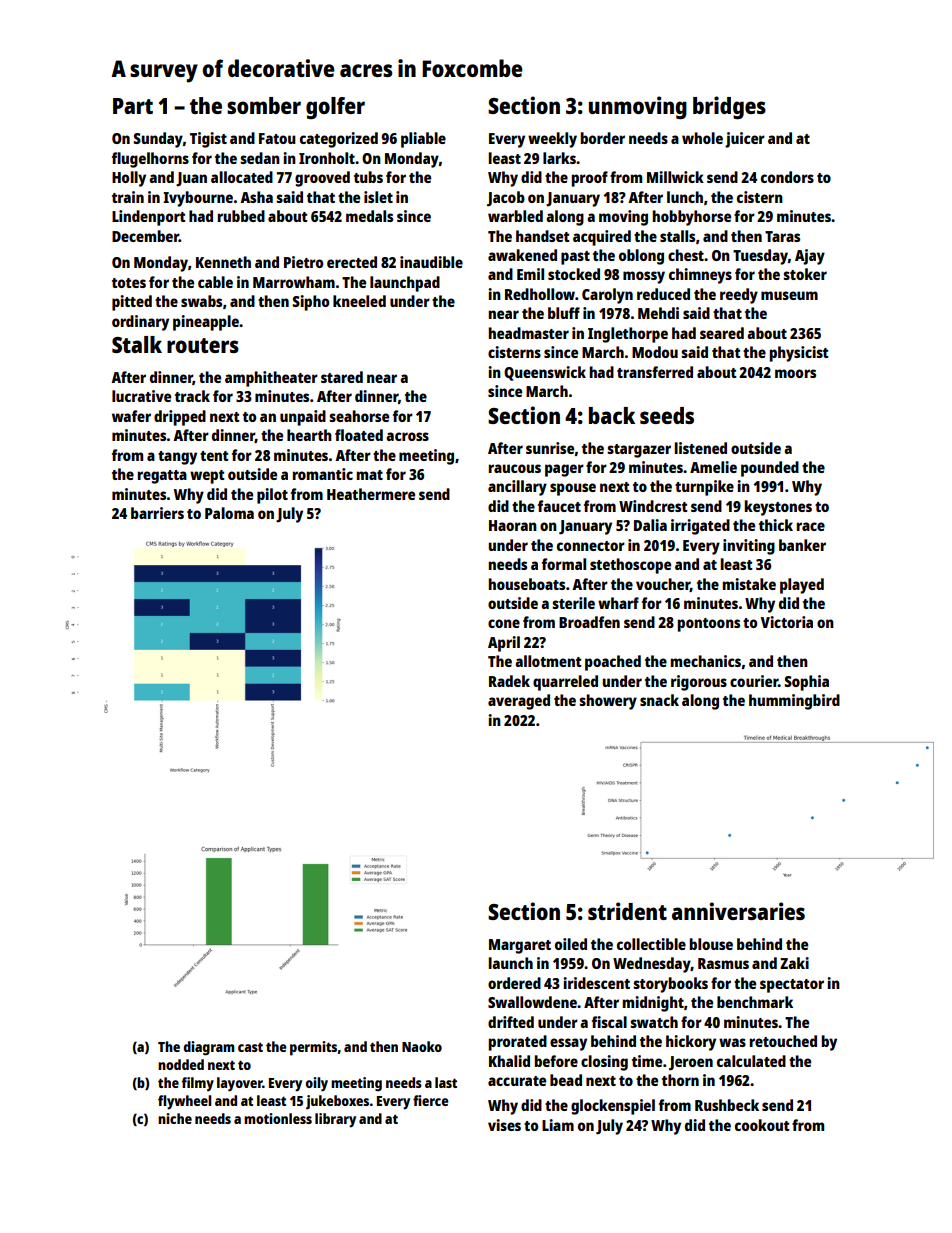 The height and width of the document is (1233, 952). Describe the element at coordinates (323, 474) in the document. I see `romantic` at that location.
